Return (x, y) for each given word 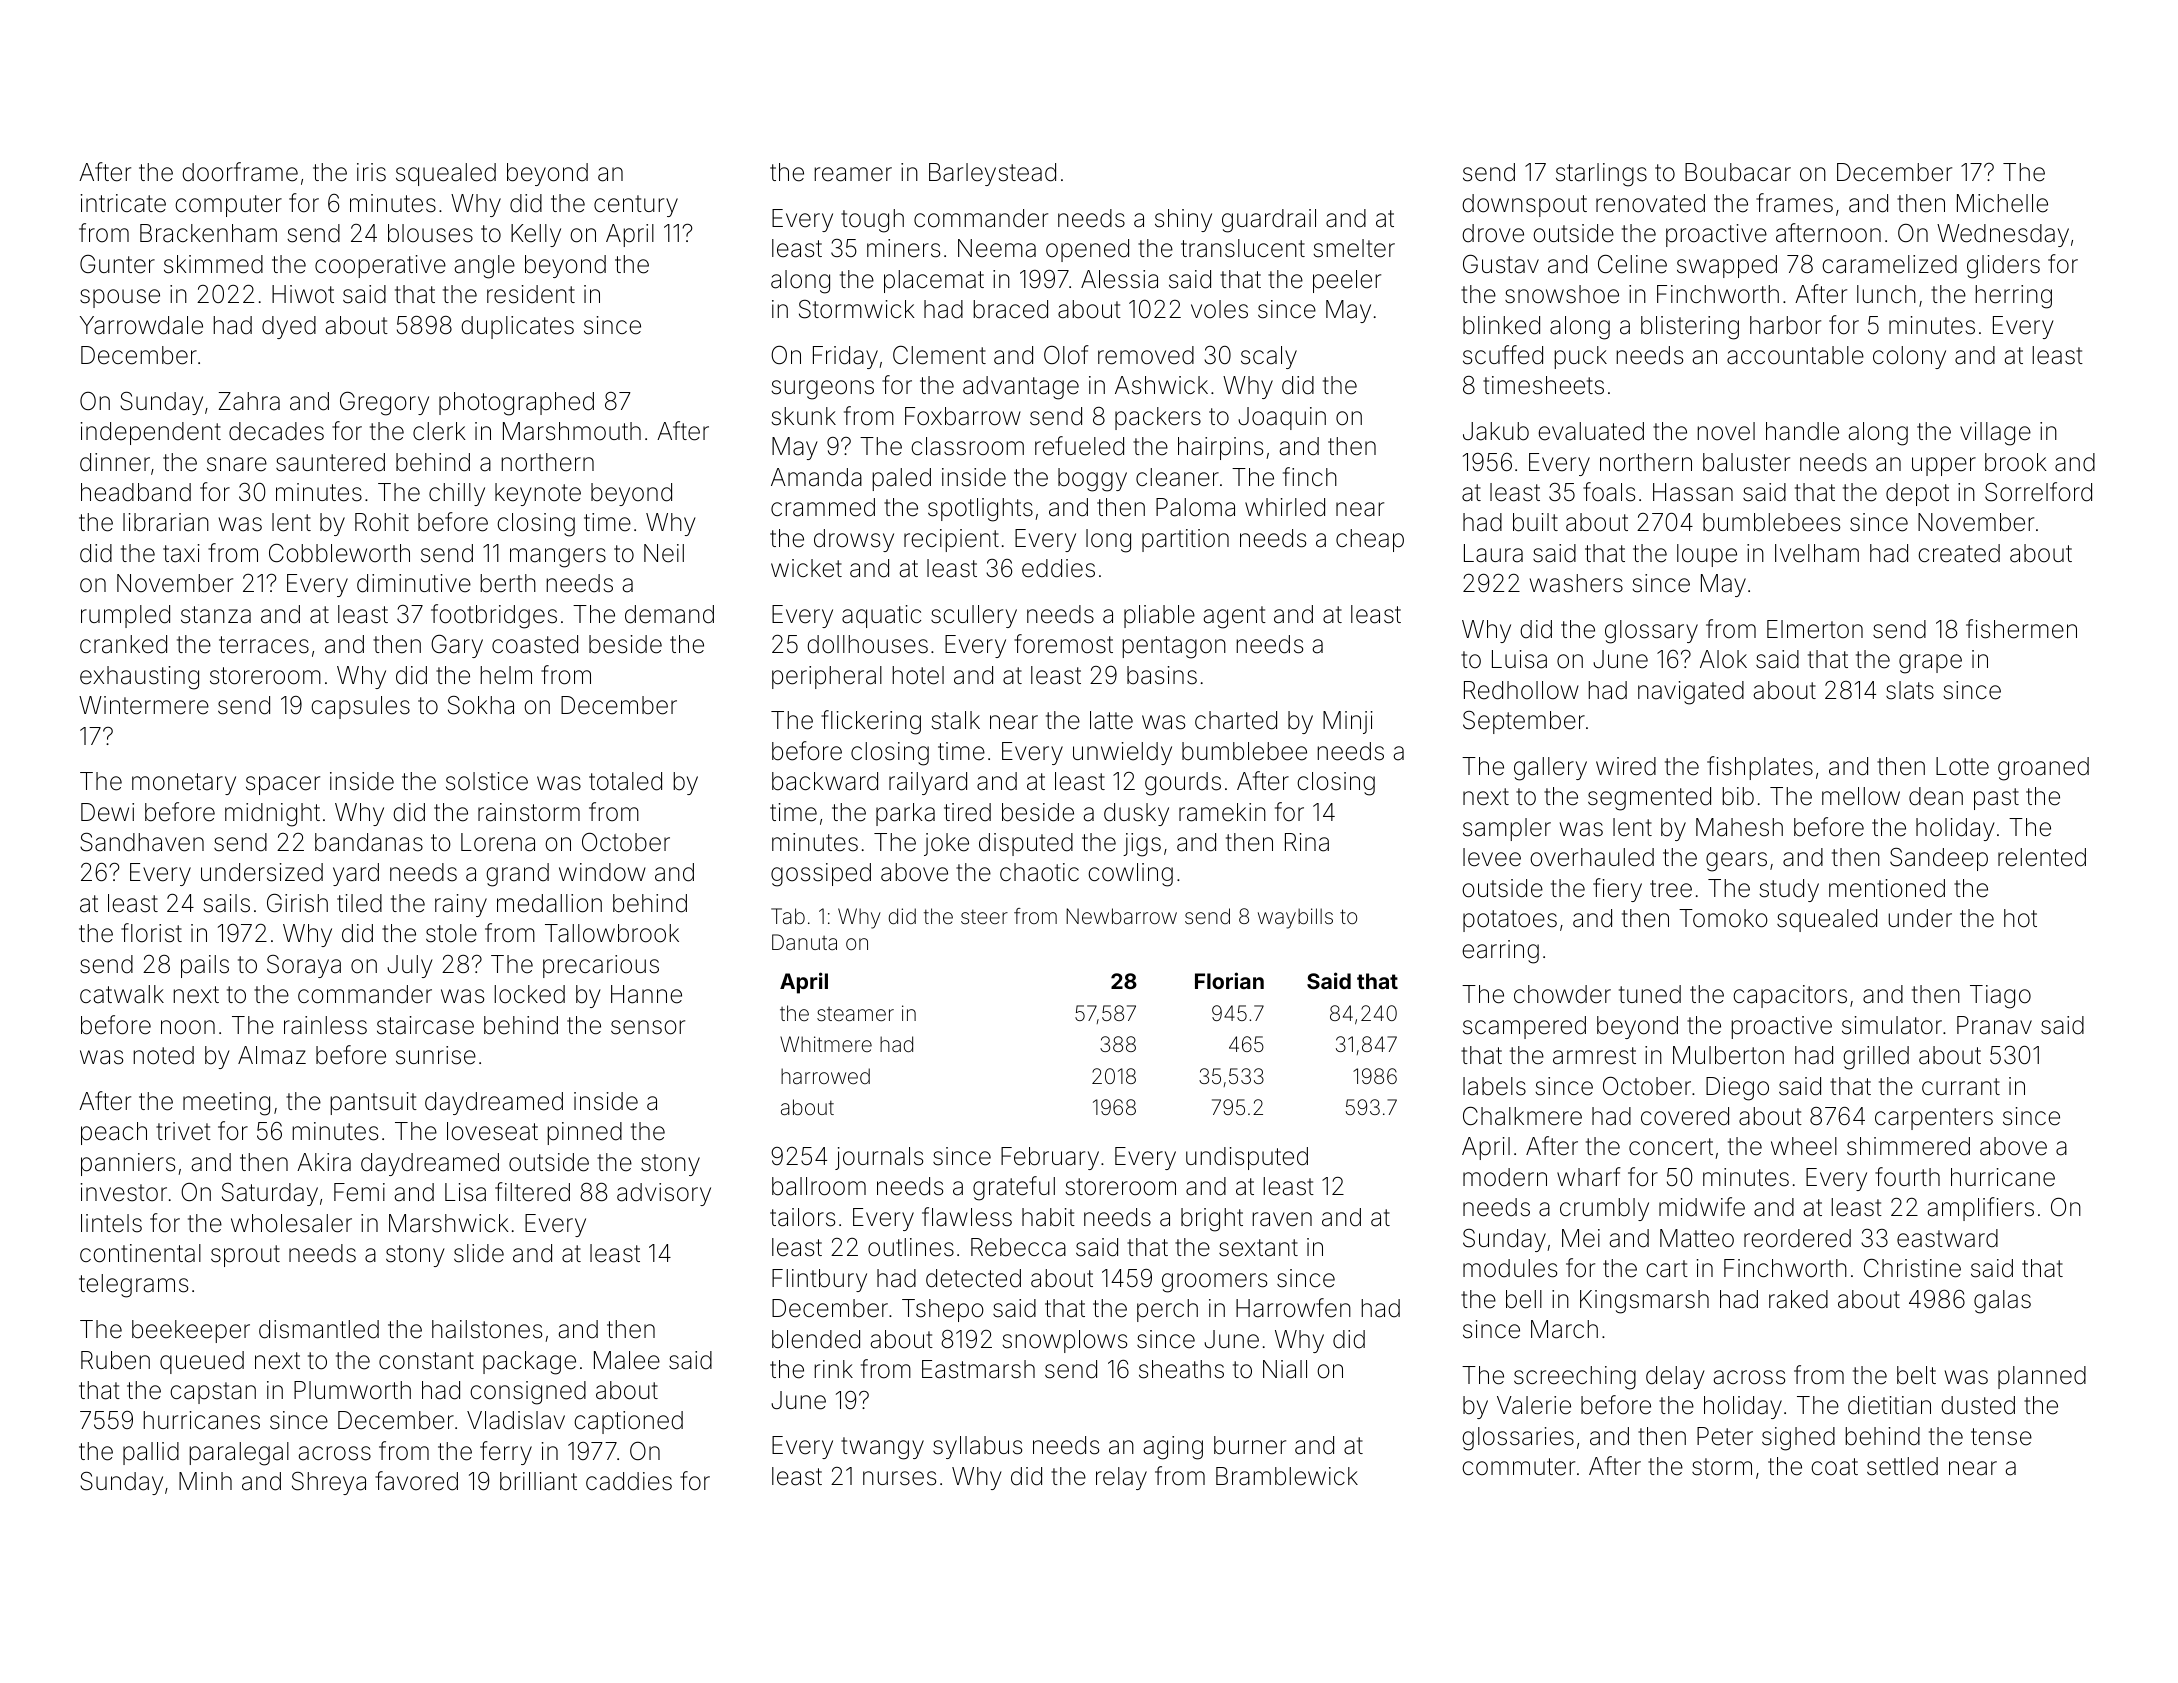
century (636, 206)
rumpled (125, 616)
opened (1087, 250)
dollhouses (867, 644)
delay (1675, 1377)
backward (825, 781)
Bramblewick (1287, 1476)
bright (1212, 1220)
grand (517, 875)
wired (1626, 766)
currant (1961, 1087)
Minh (205, 1481)
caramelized (1889, 264)
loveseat (492, 1131)
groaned (2043, 769)
